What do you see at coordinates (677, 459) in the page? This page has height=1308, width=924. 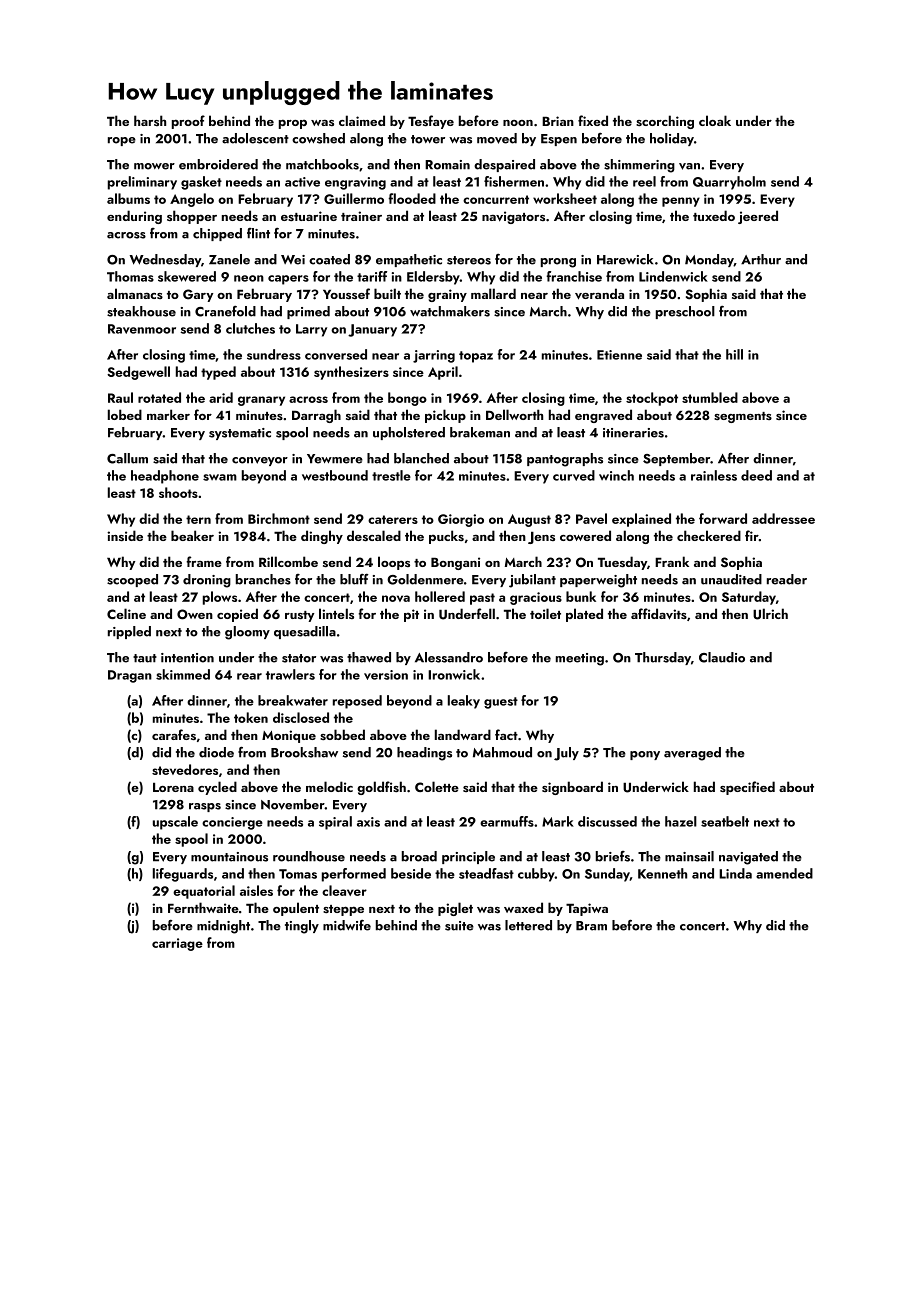 I see `September` at bounding box center [677, 459].
